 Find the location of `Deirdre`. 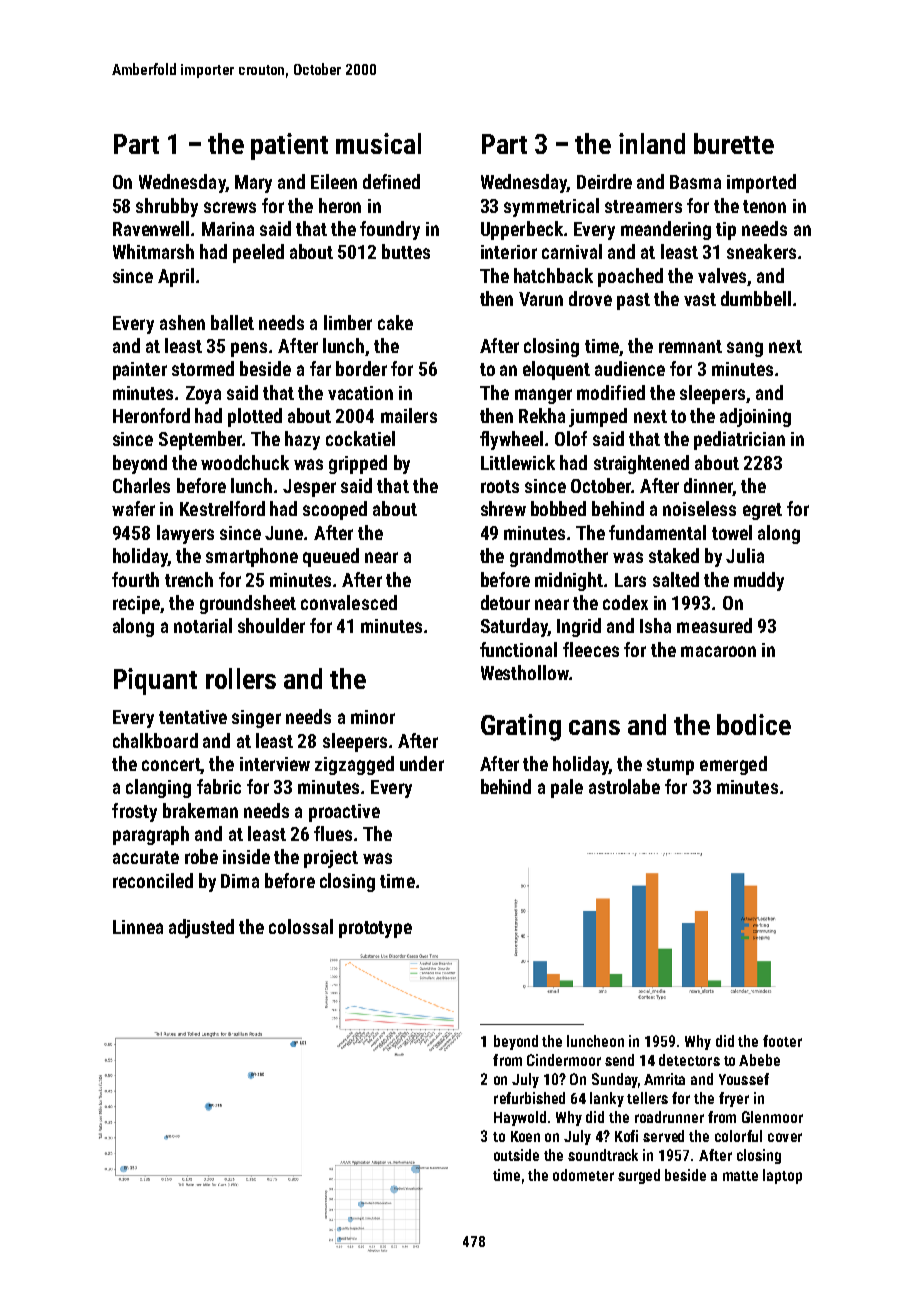

Deirdre is located at coordinates (604, 181).
